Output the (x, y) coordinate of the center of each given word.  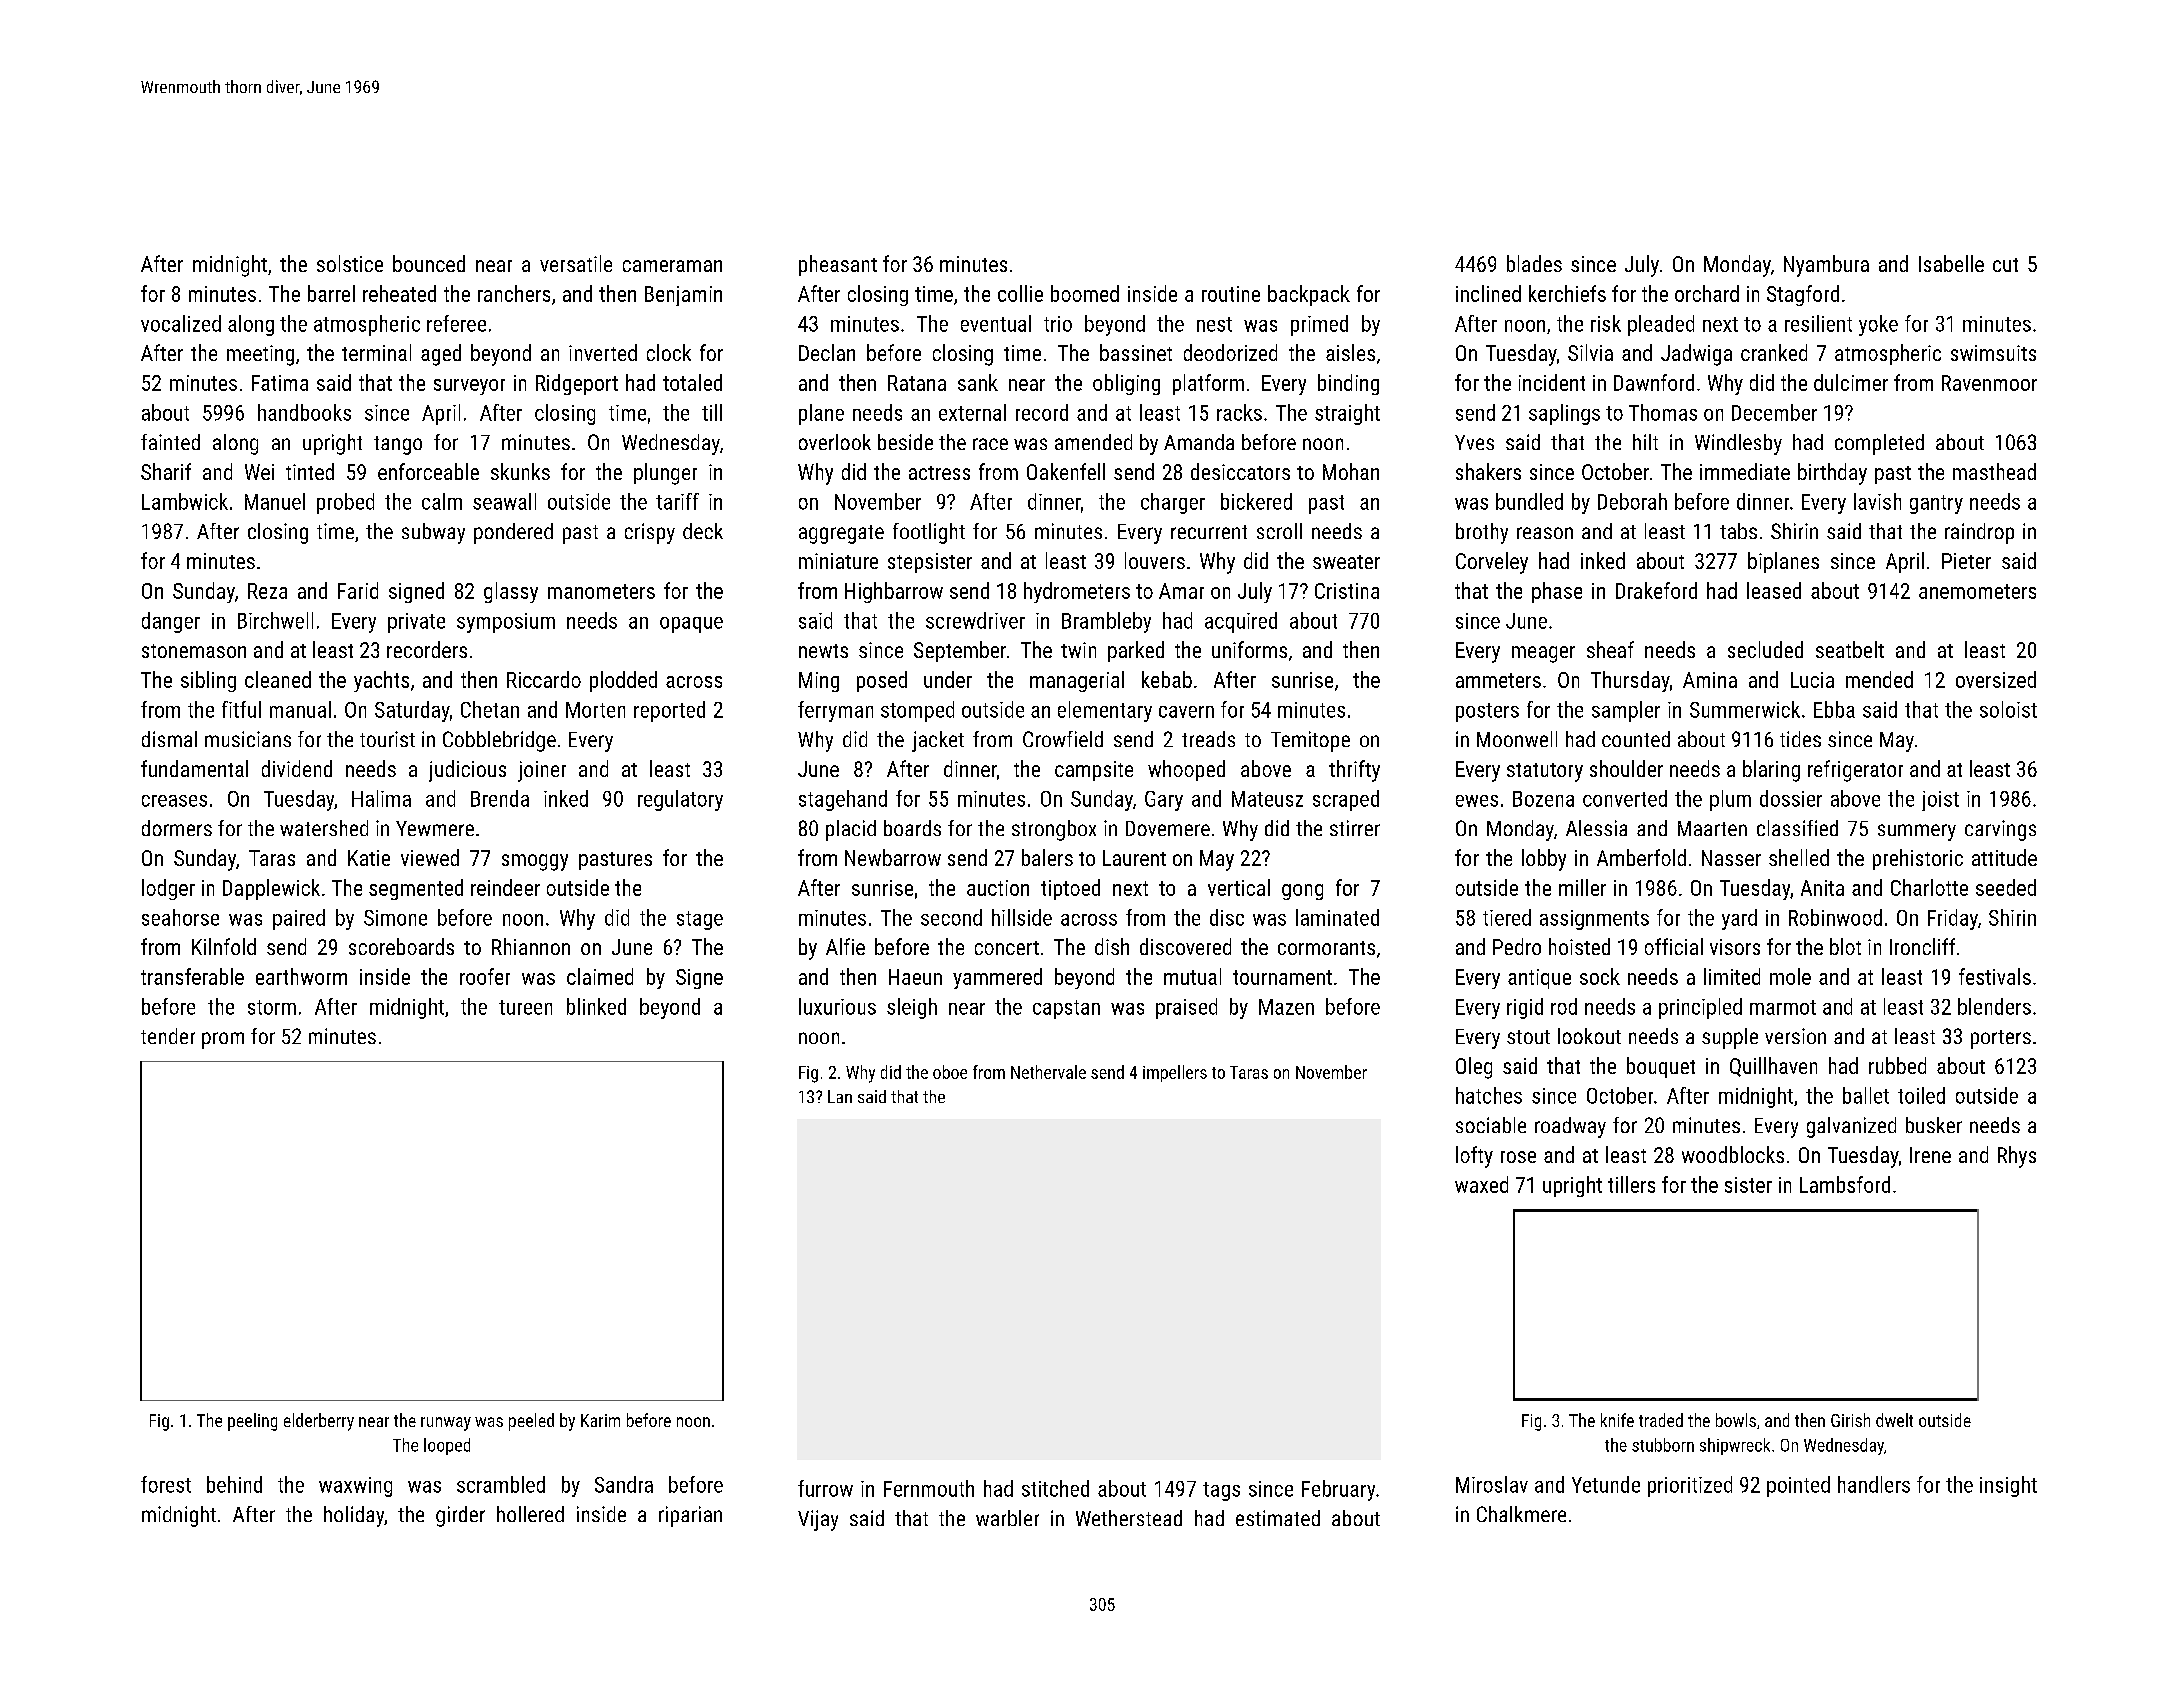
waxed (1481, 1184)
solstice (350, 263)
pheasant (838, 265)
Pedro (1517, 946)
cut (2005, 265)
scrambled (501, 1484)
